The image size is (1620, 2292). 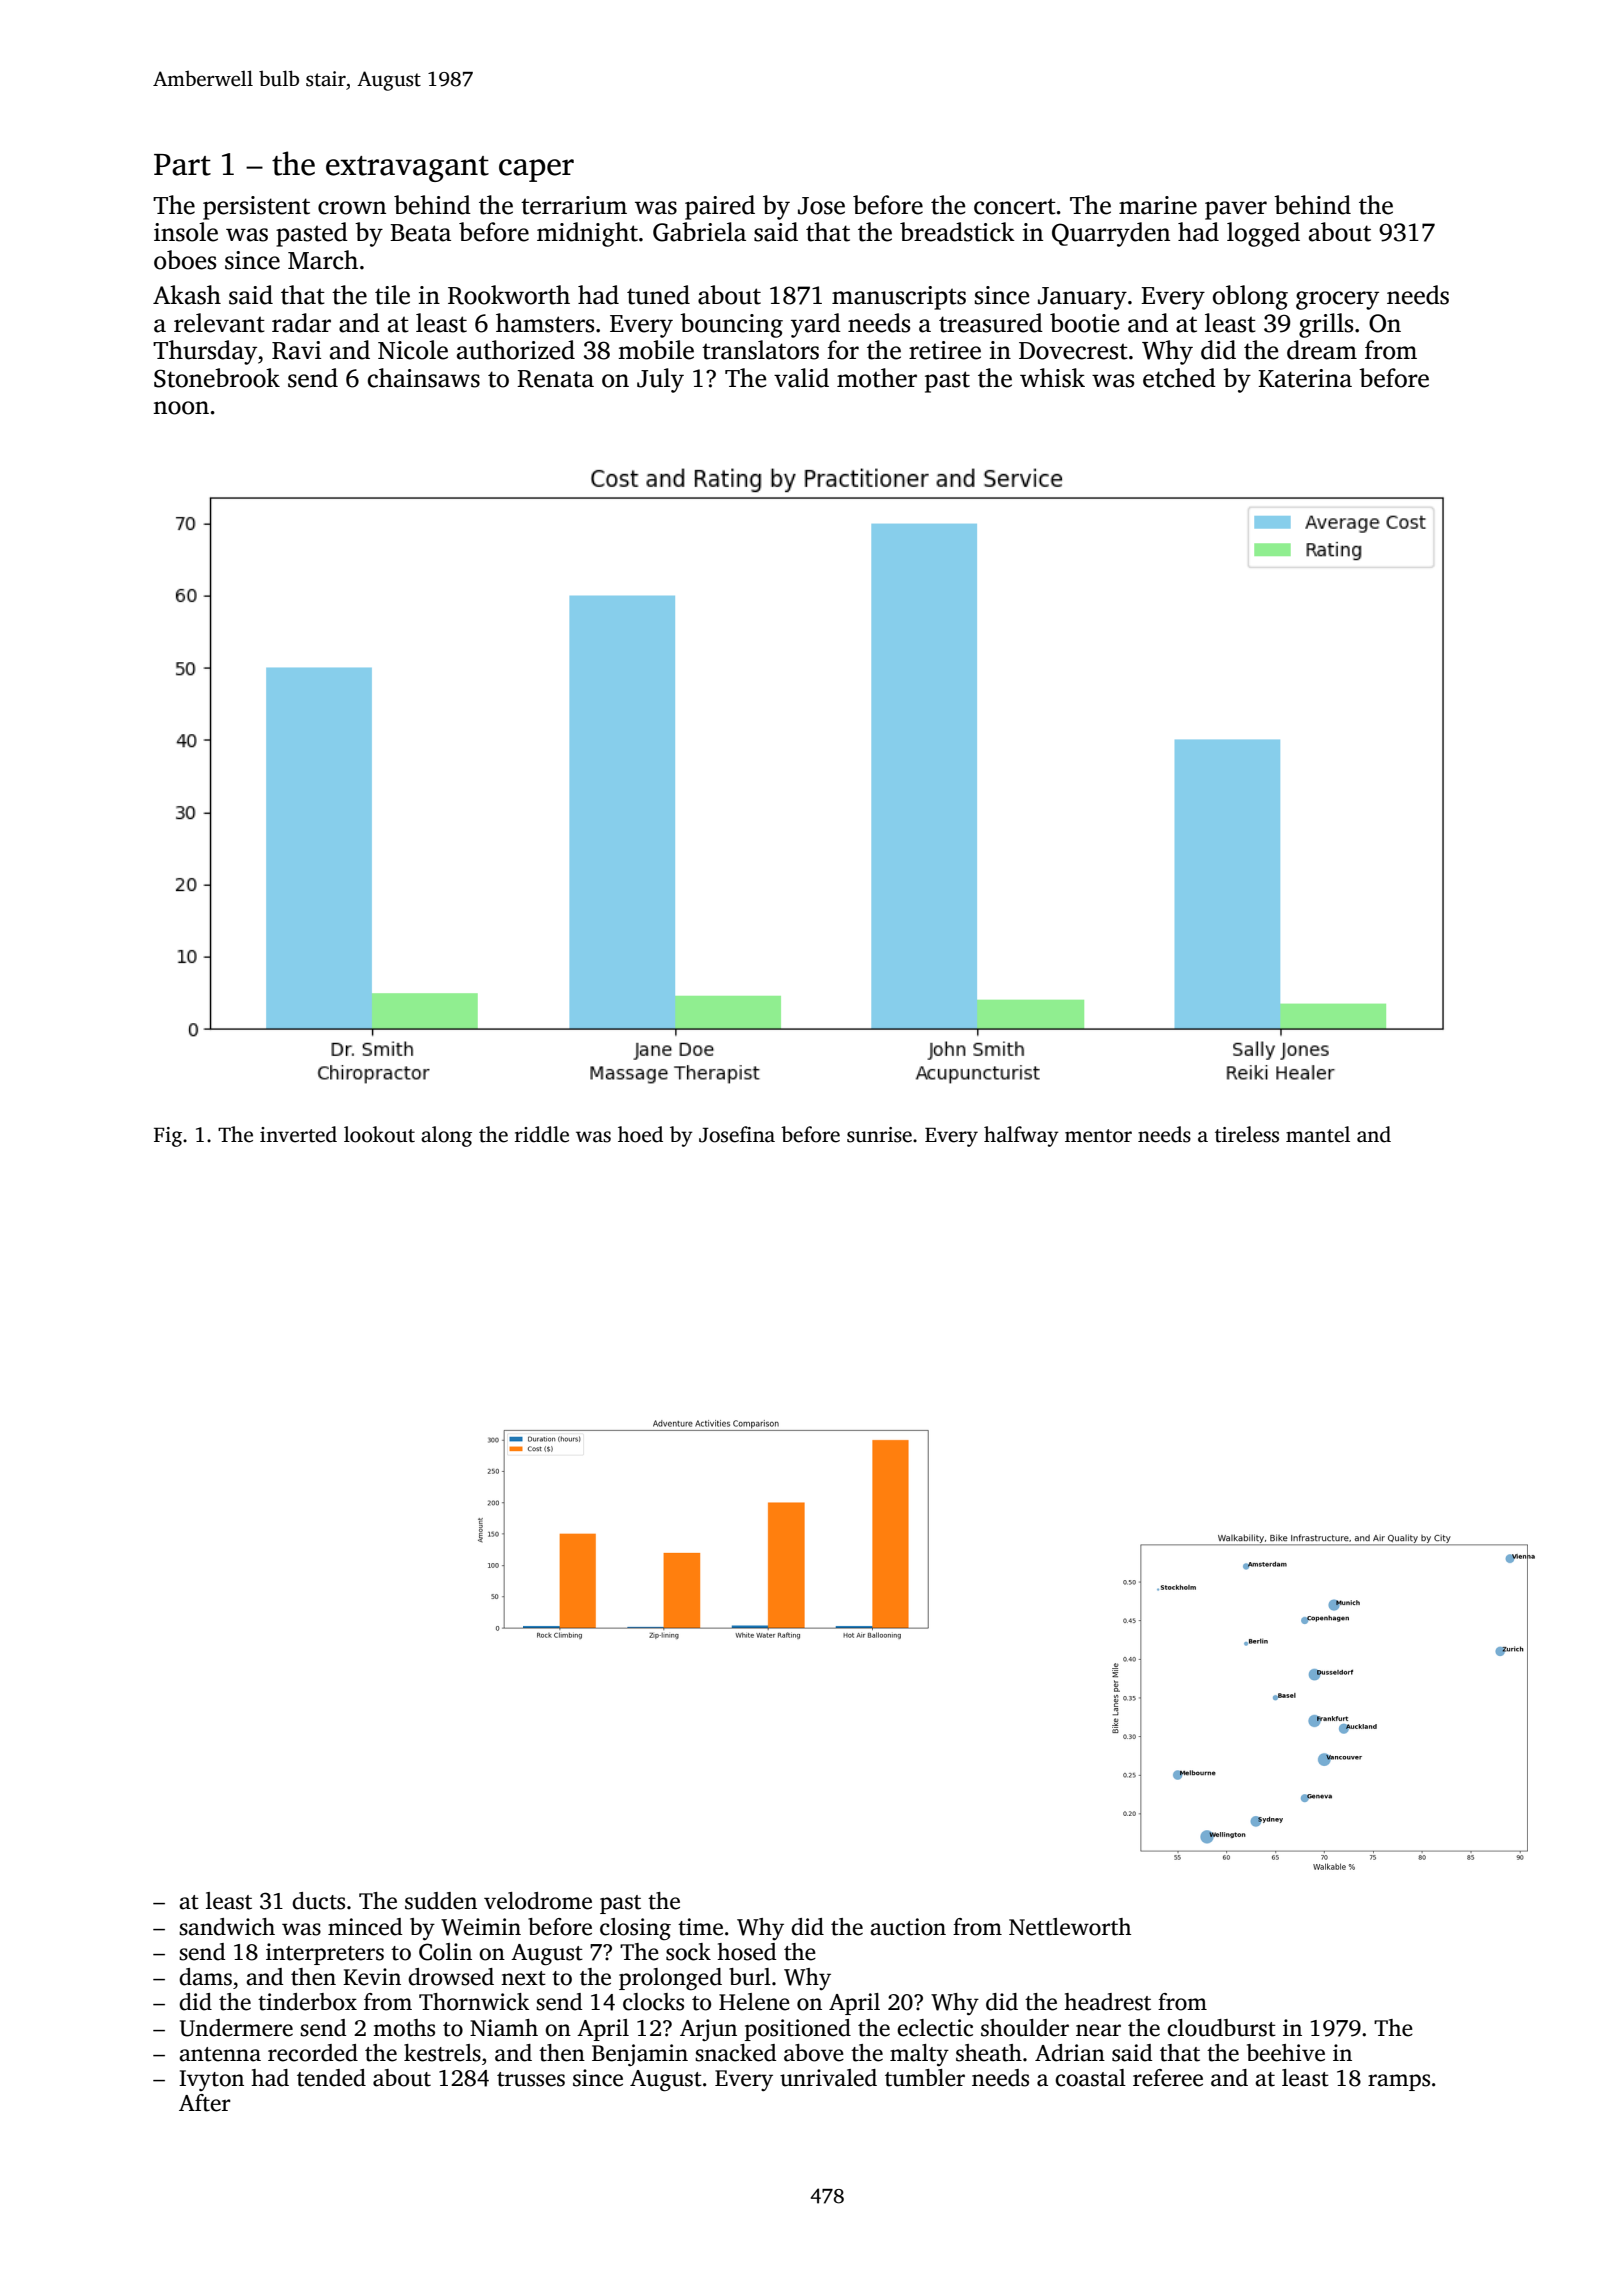 I want to click on mantel, so click(x=1318, y=1134).
